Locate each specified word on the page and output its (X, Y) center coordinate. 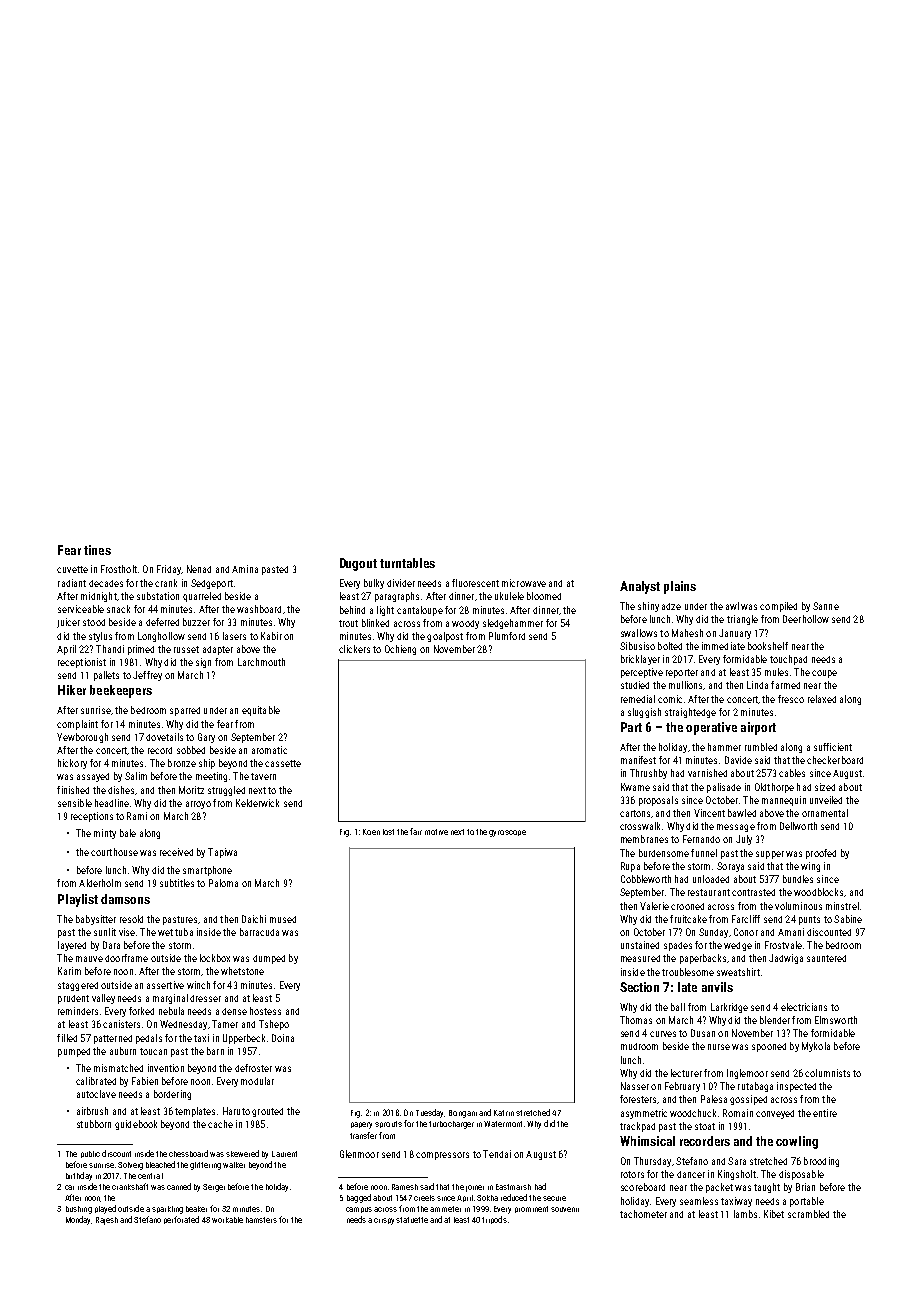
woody (465, 624)
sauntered (826, 958)
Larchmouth (261, 662)
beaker (196, 1209)
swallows (639, 633)
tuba (184, 932)
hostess (265, 1011)
